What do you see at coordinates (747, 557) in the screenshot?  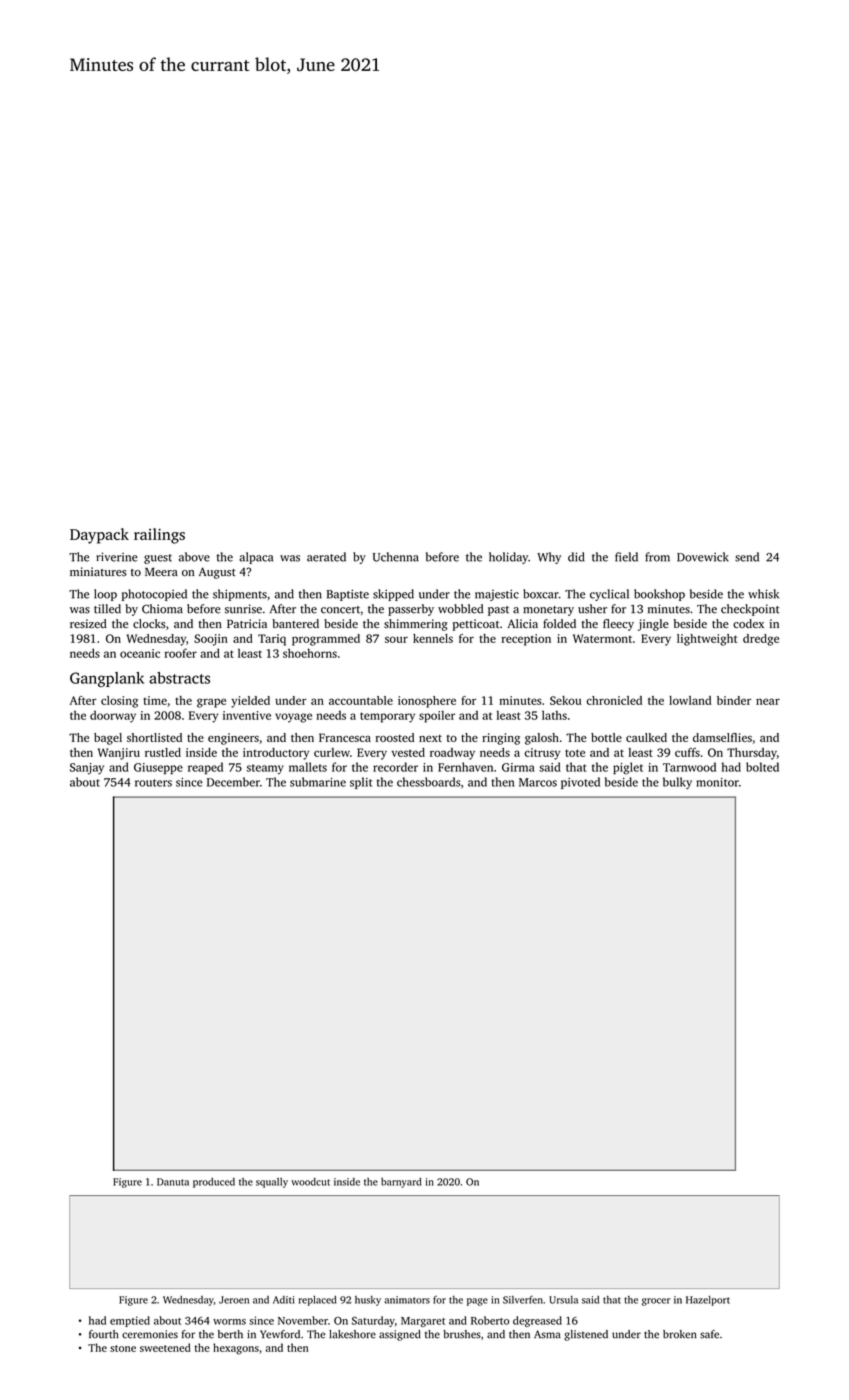 I see `send` at bounding box center [747, 557].
